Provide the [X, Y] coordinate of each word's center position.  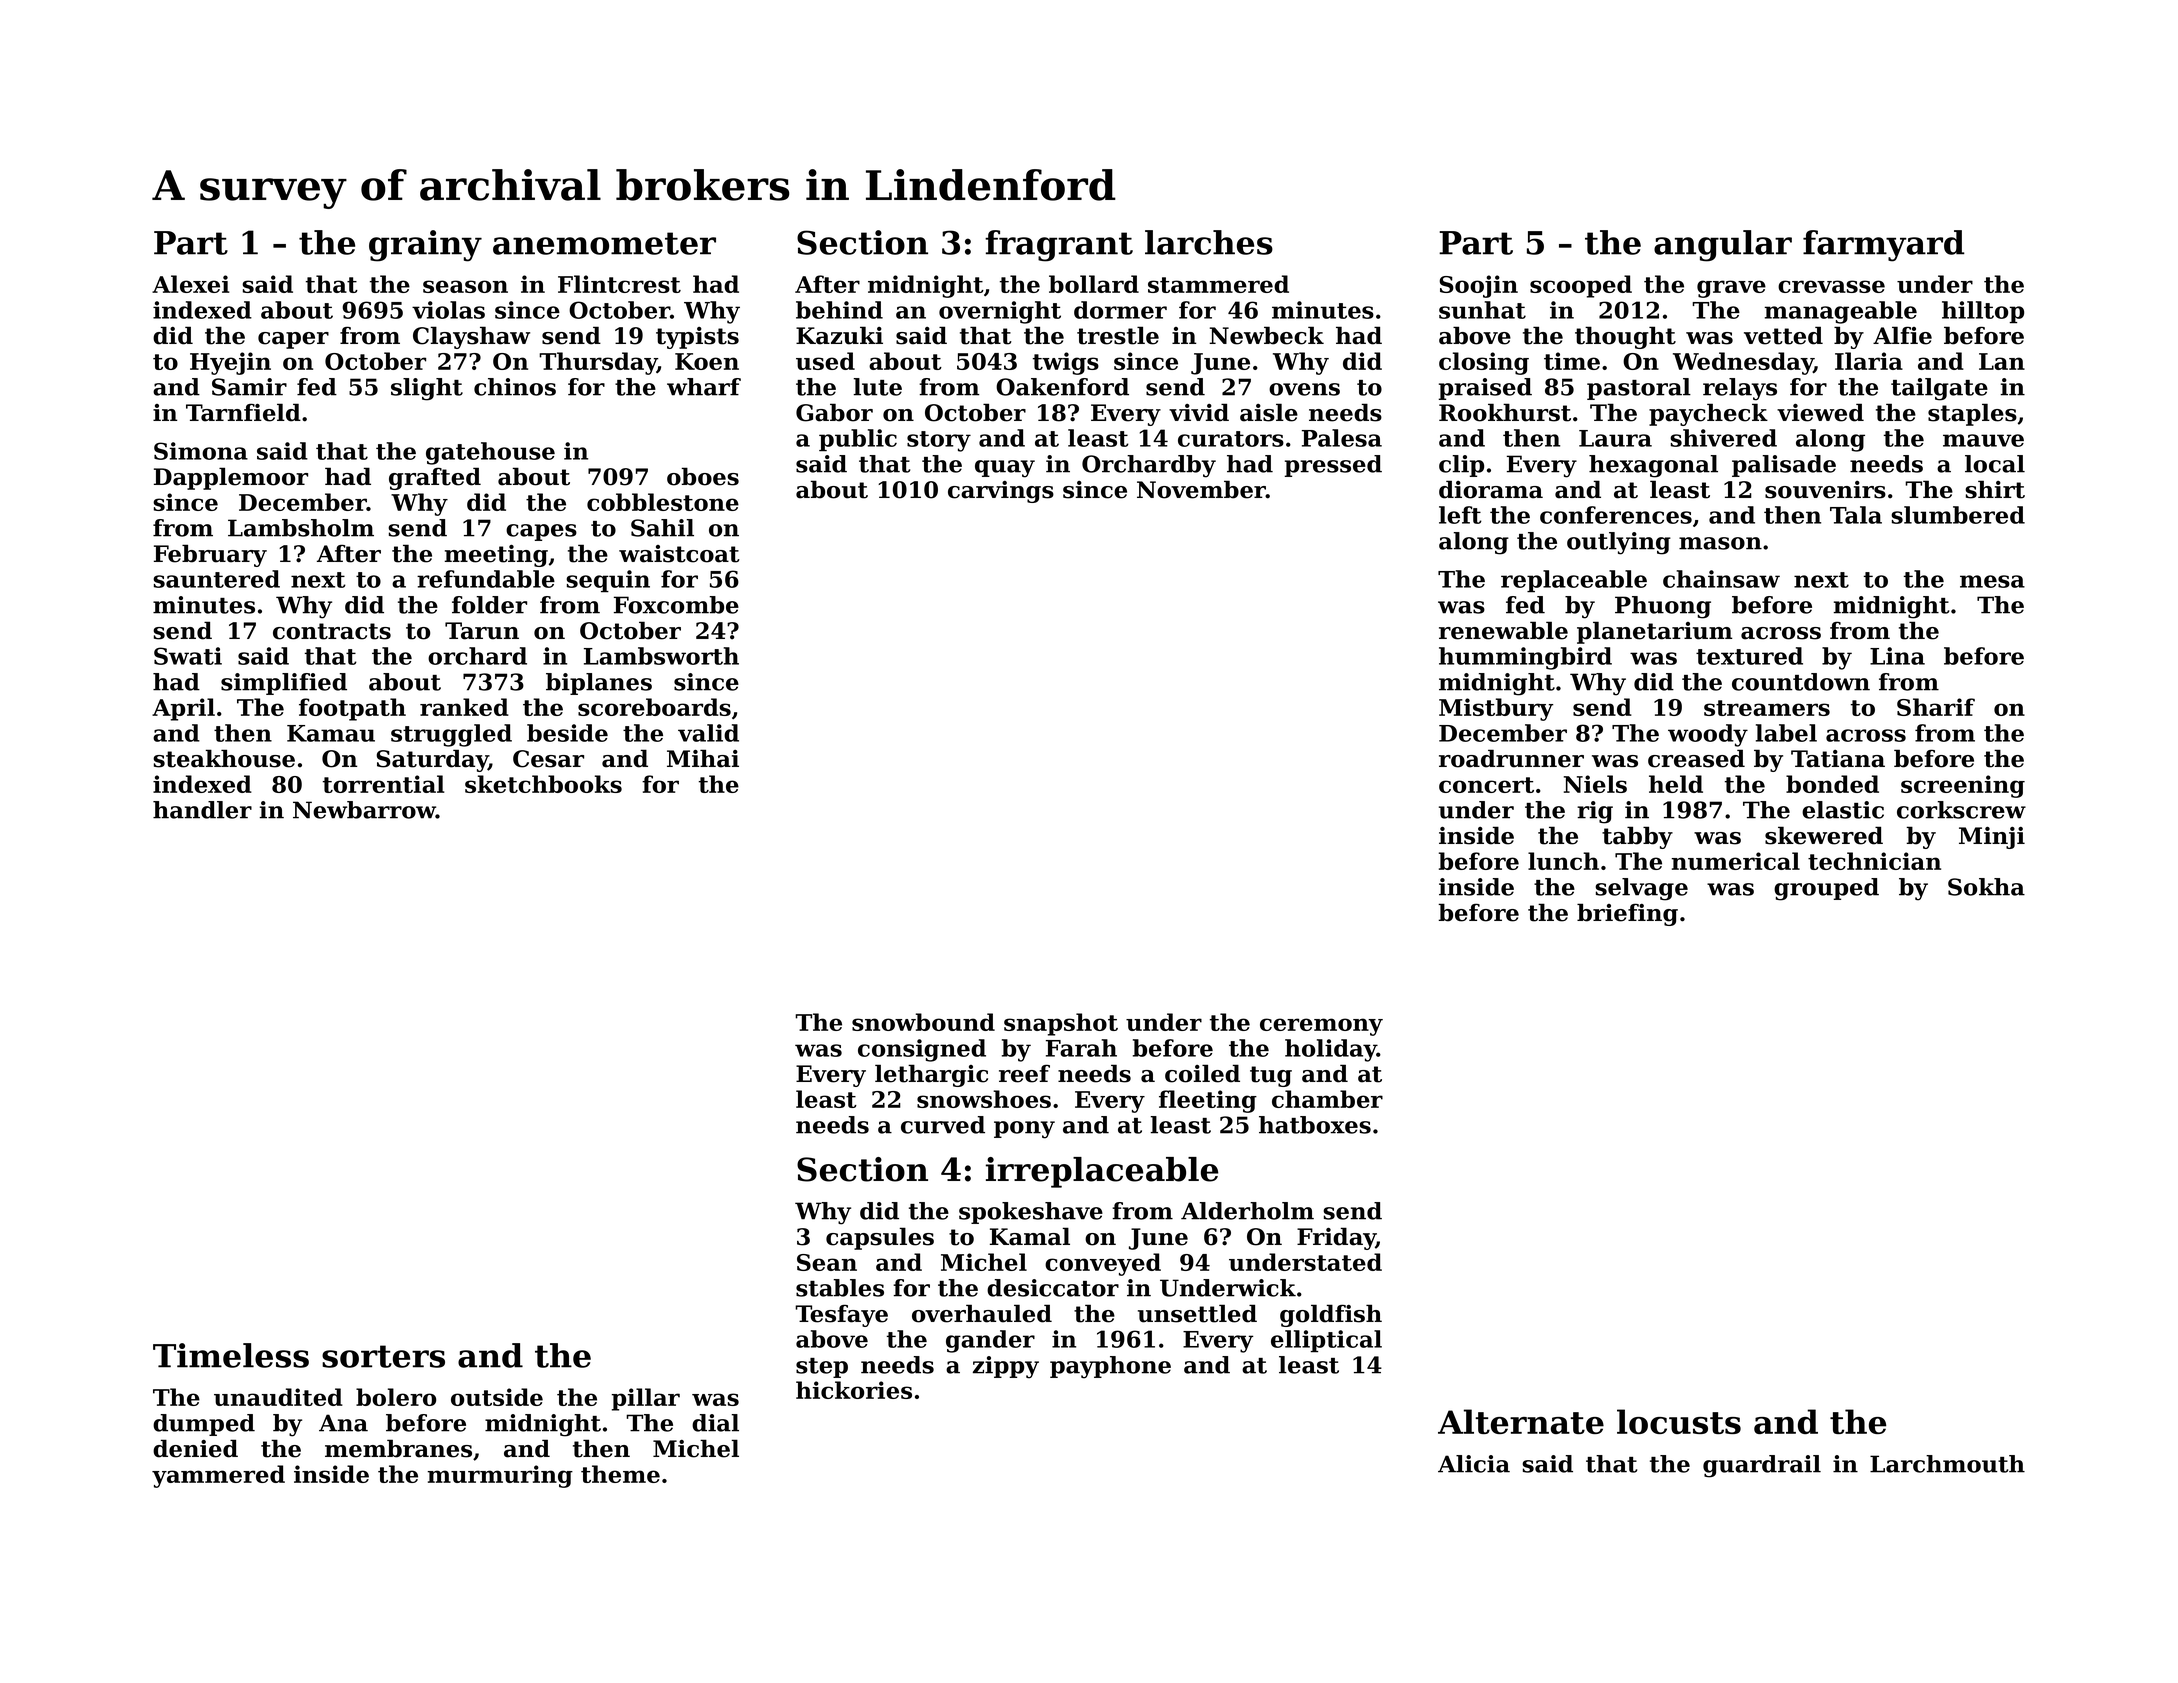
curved [943, 1125]
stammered [1218, 284]
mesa [1992, 581]
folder [489, 605]
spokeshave [1031, 1213]
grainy [425, 246]
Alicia [1474, 1464]
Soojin [1479, 286]
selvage [1641, 889]
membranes [398, 1448]
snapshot [1061, 1024]
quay [1005, 469]
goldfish [1331, 1315]
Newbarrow [364, 810]
